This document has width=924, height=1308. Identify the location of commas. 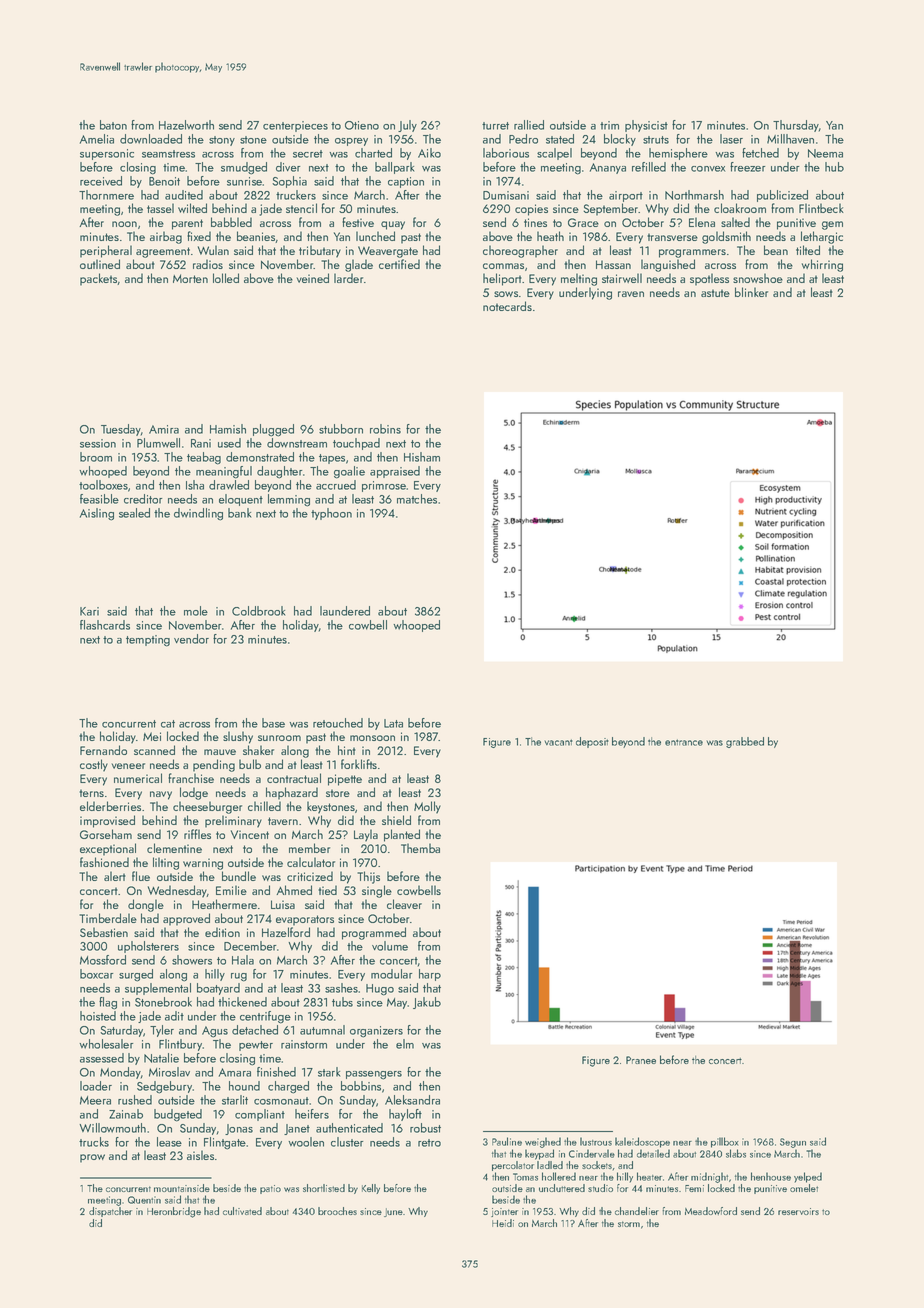
(503, 266).
